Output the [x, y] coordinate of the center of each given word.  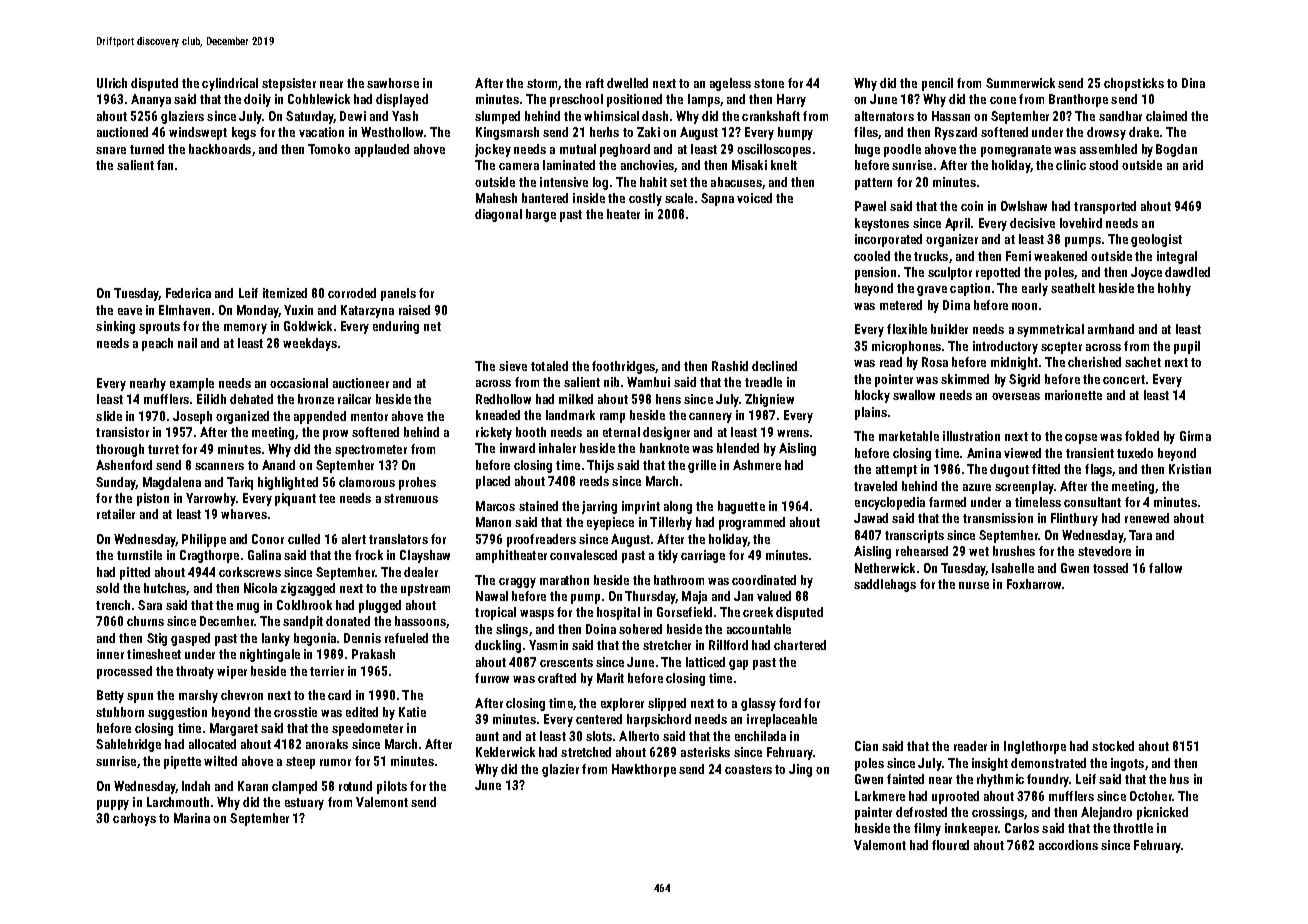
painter [873, 813]
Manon [493, 522]
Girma [1195, 436]
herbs [604, 132]
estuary [304, 804]
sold [107, 588]
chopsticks [1134, 84]
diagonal [498, 215]
